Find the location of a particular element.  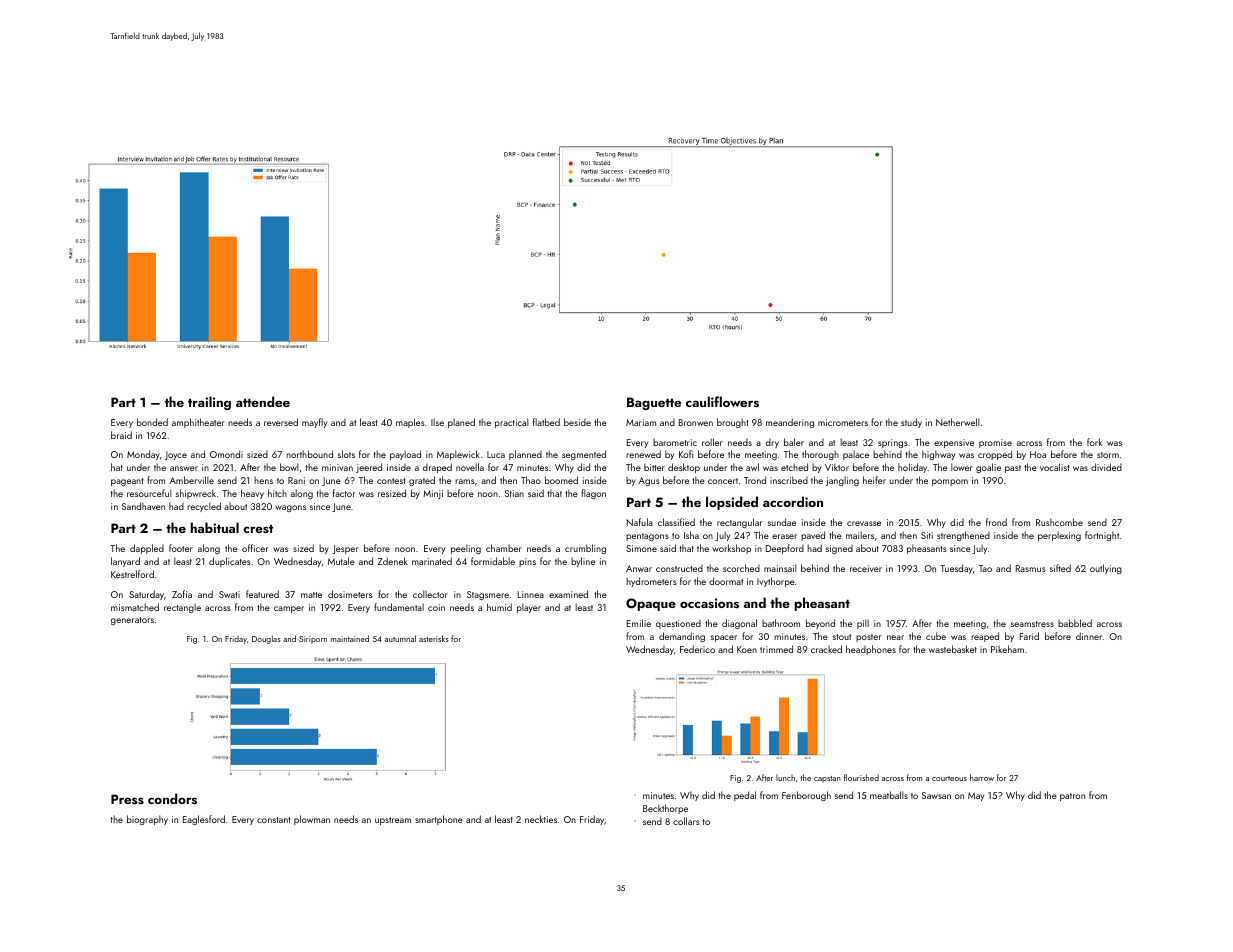

Federico is located at coordinates (697, 649).
